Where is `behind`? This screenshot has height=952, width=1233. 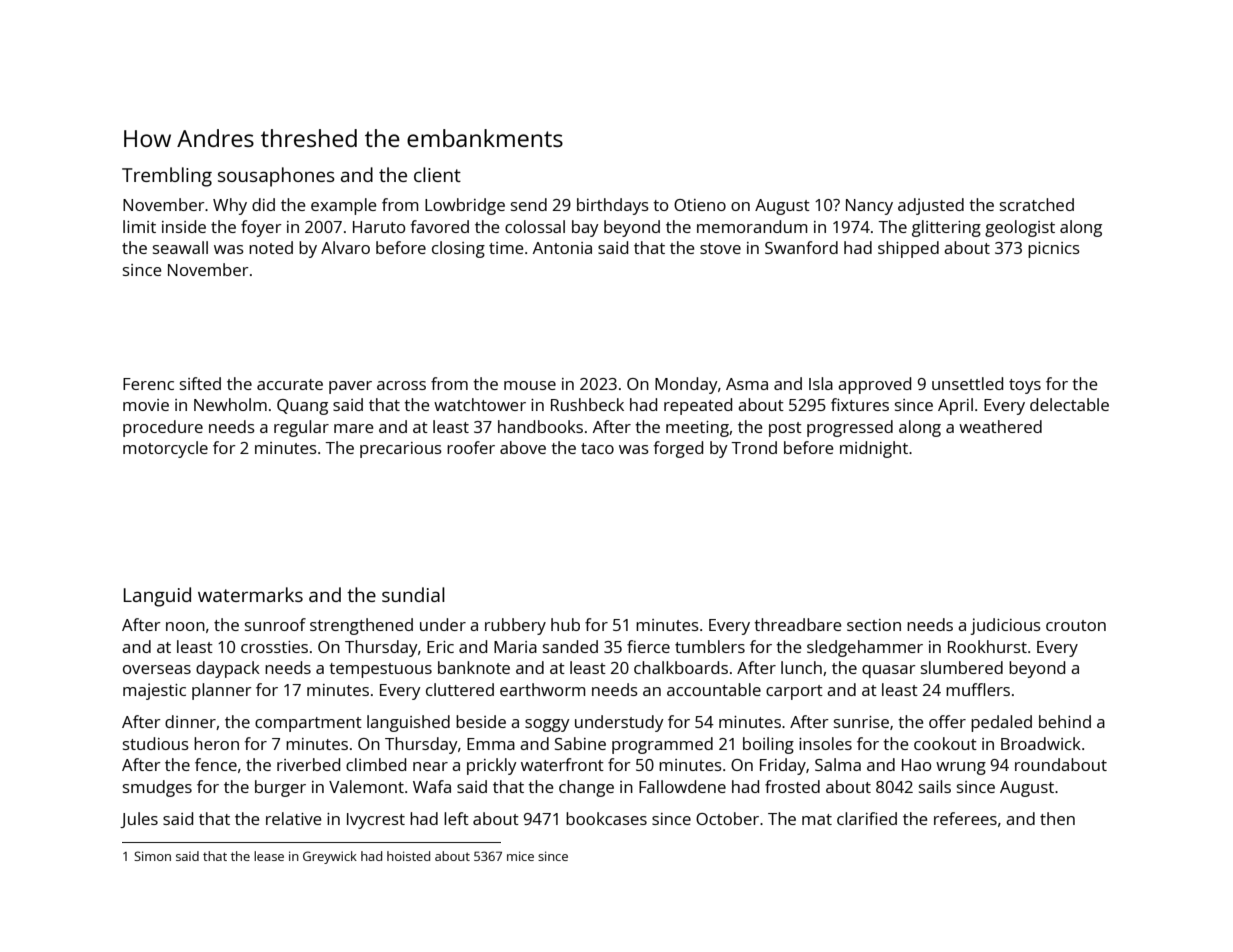
behind is located at coordinates (1065, 721).
